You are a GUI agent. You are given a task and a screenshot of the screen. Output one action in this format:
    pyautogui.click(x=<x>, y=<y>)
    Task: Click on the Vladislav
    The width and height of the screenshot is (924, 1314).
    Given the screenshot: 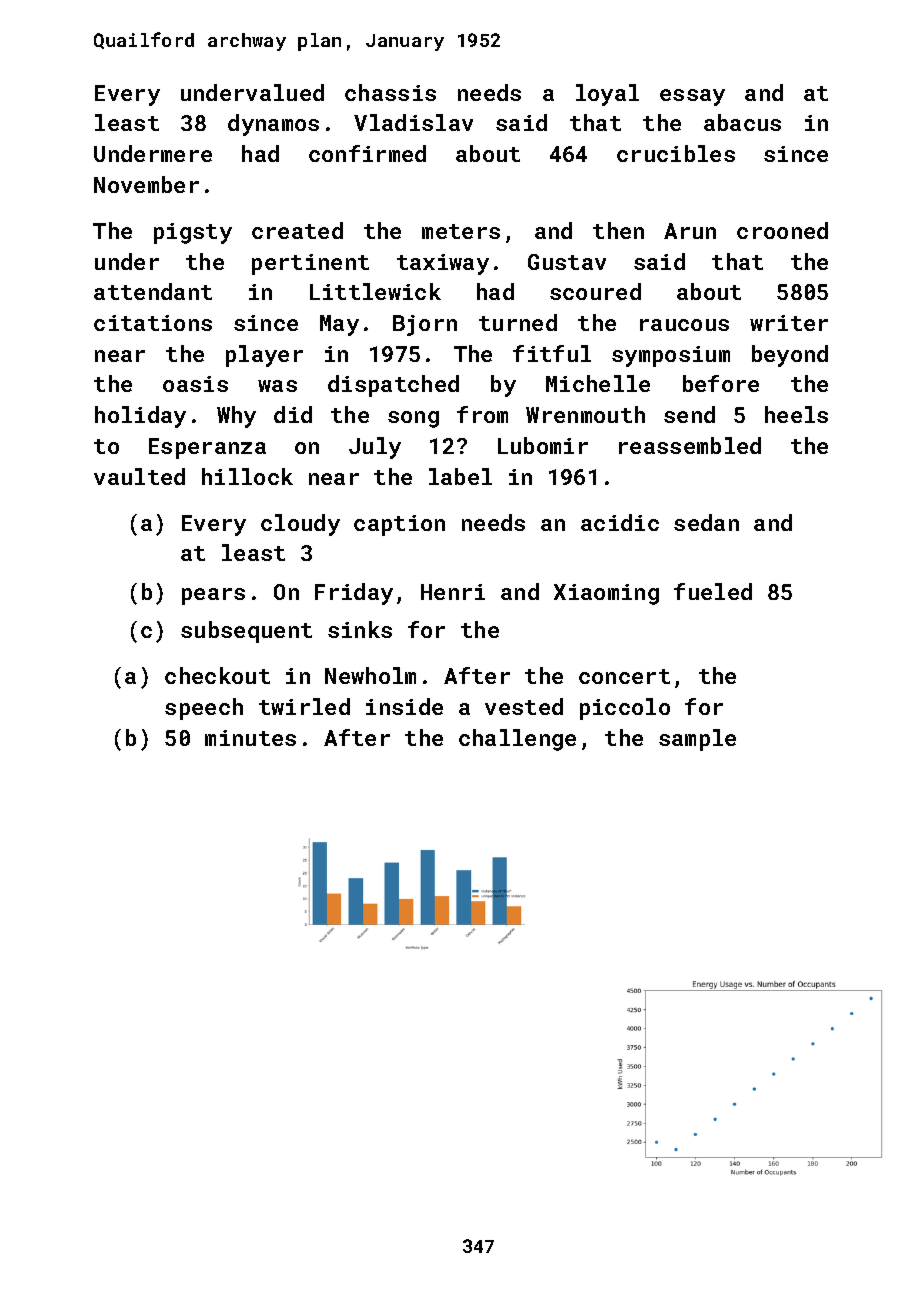 What is the action you would take?
    pyautogui.click(x=413, y=122)
